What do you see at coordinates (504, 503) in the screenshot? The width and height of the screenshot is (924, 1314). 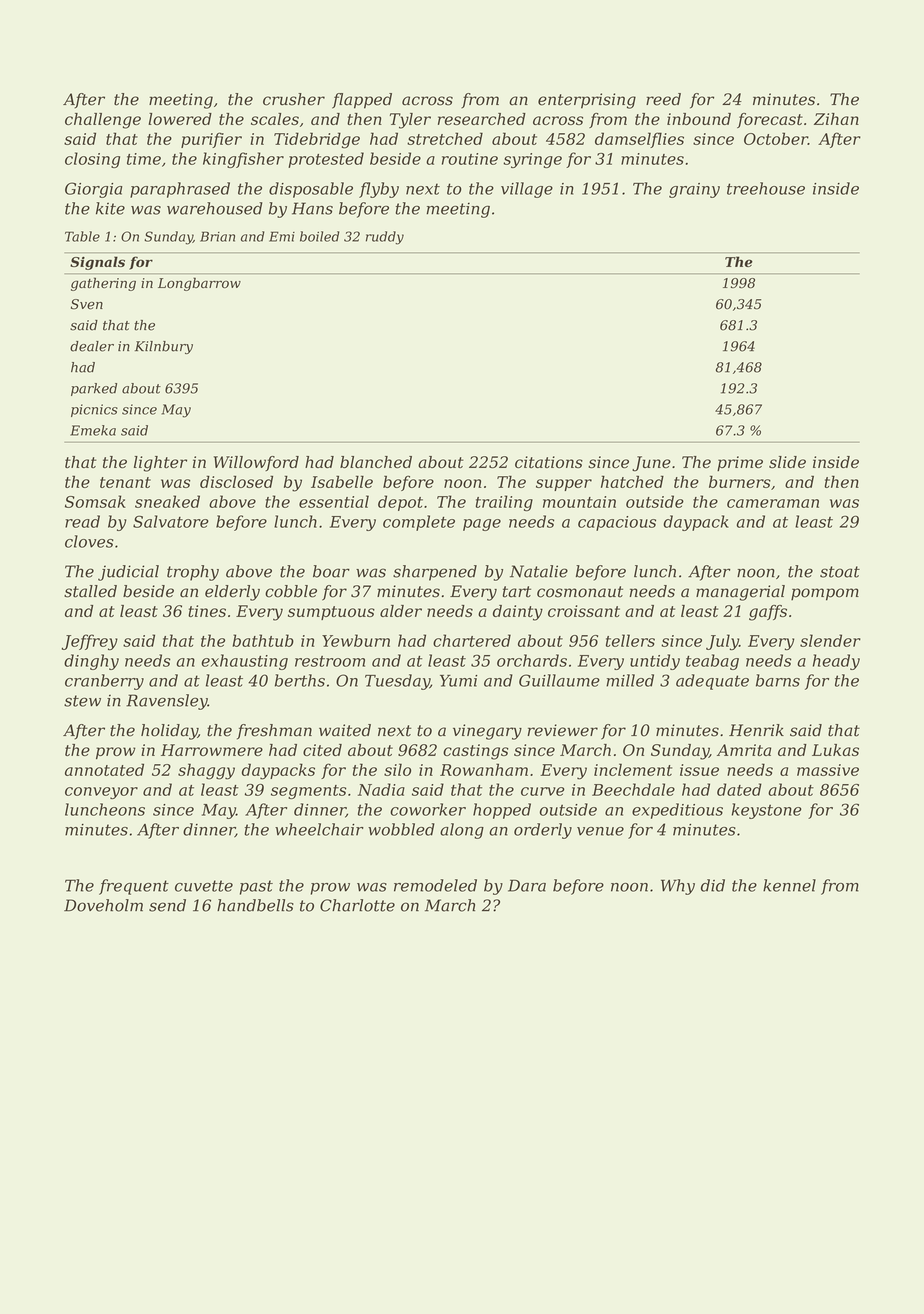 I see `trailing` at bounding box center [504, 503].
